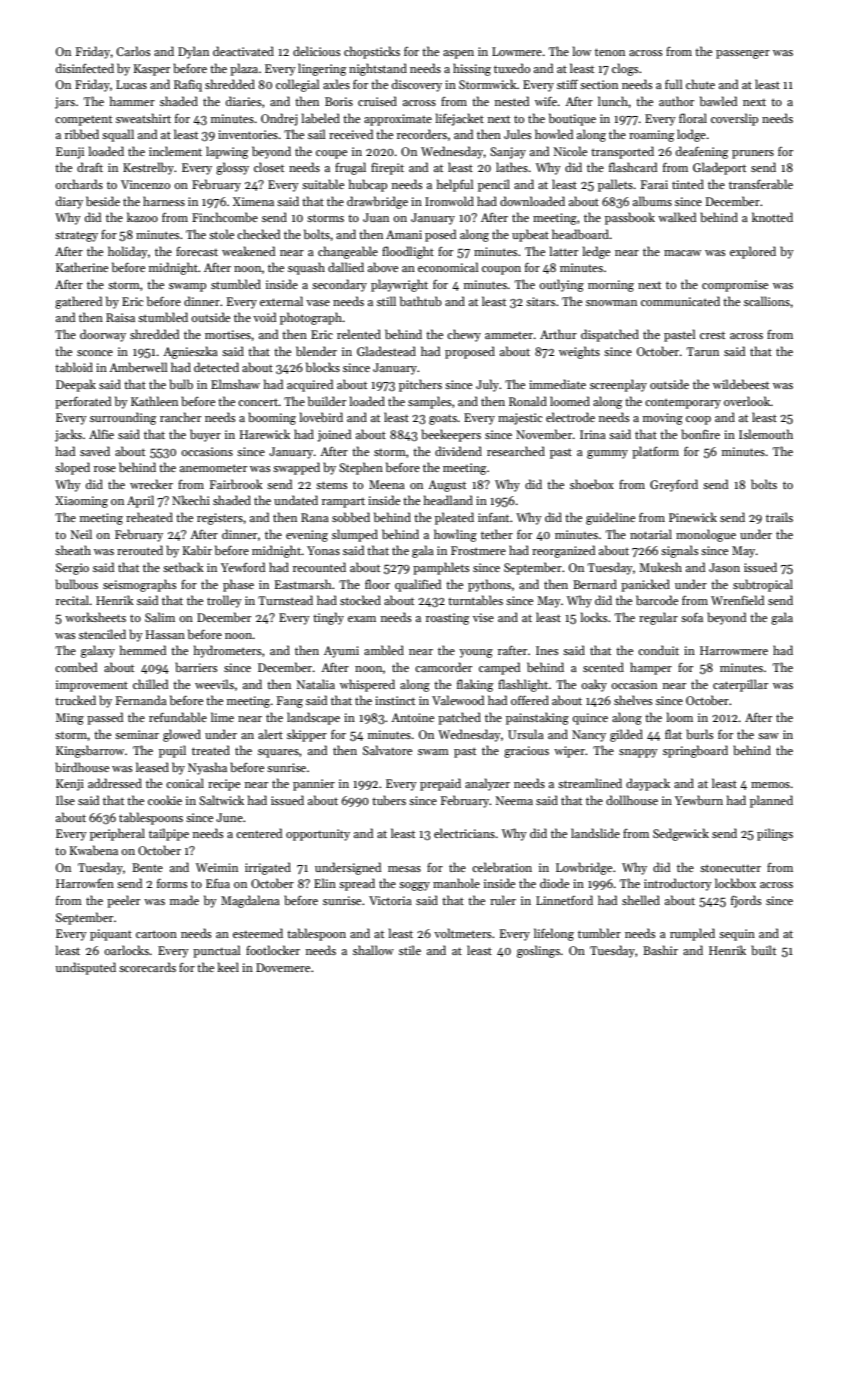 The image size is (849, 1400). Describe the element at coordinates (657, 600) in the screenshot. I see `barcode` at that location.
